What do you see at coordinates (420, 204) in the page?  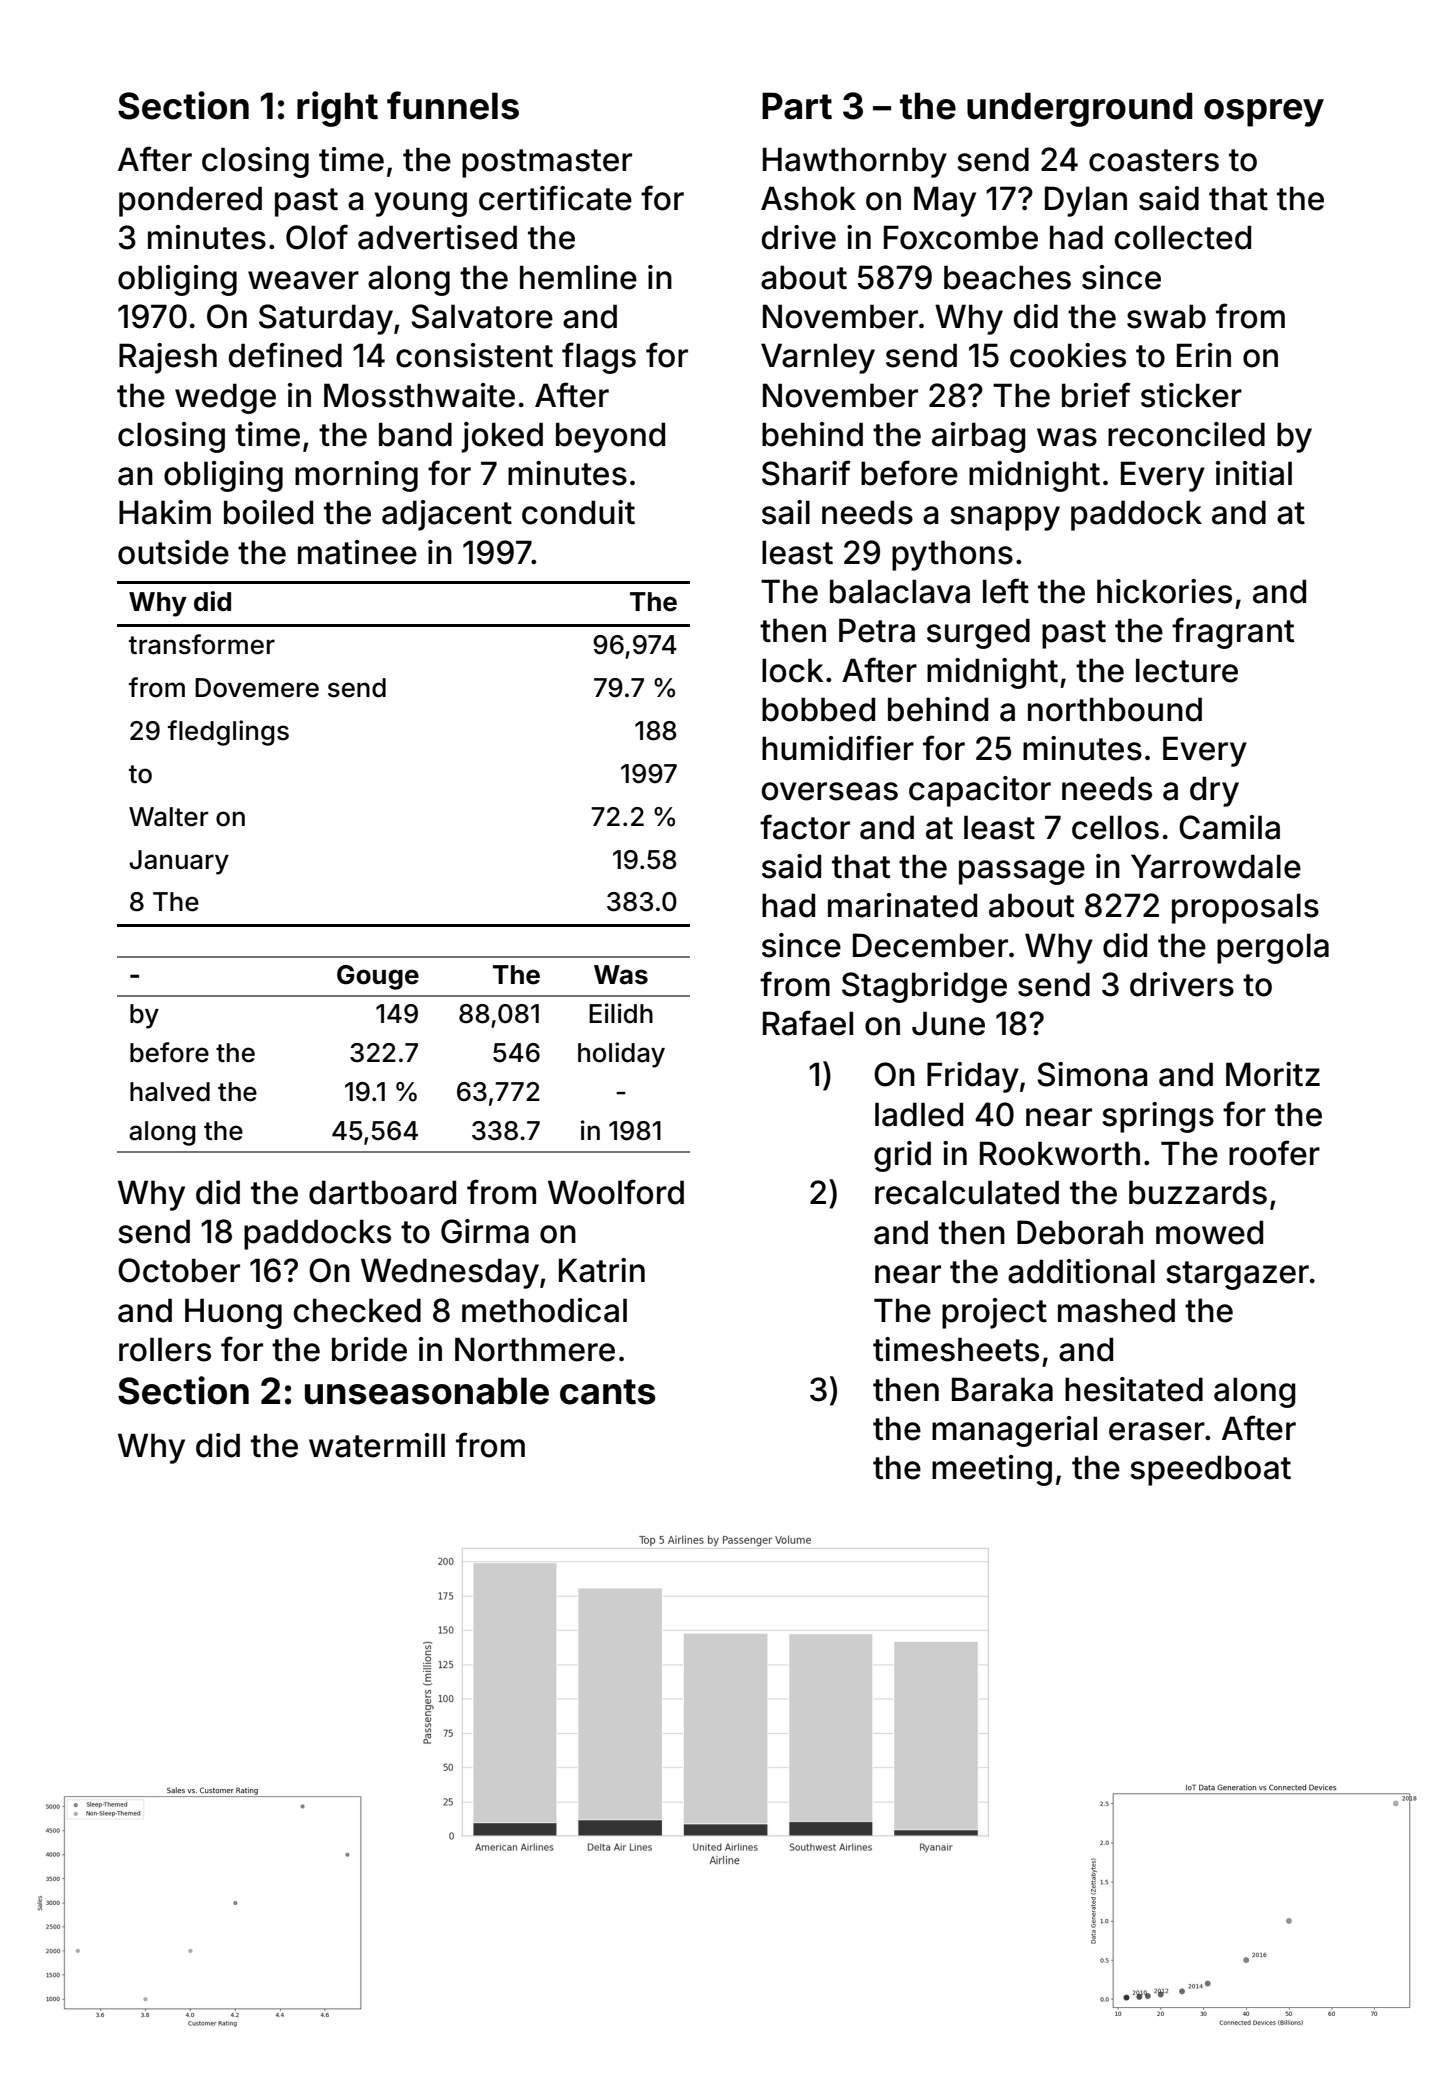 I see `young` at bounding box center [420, 204].
